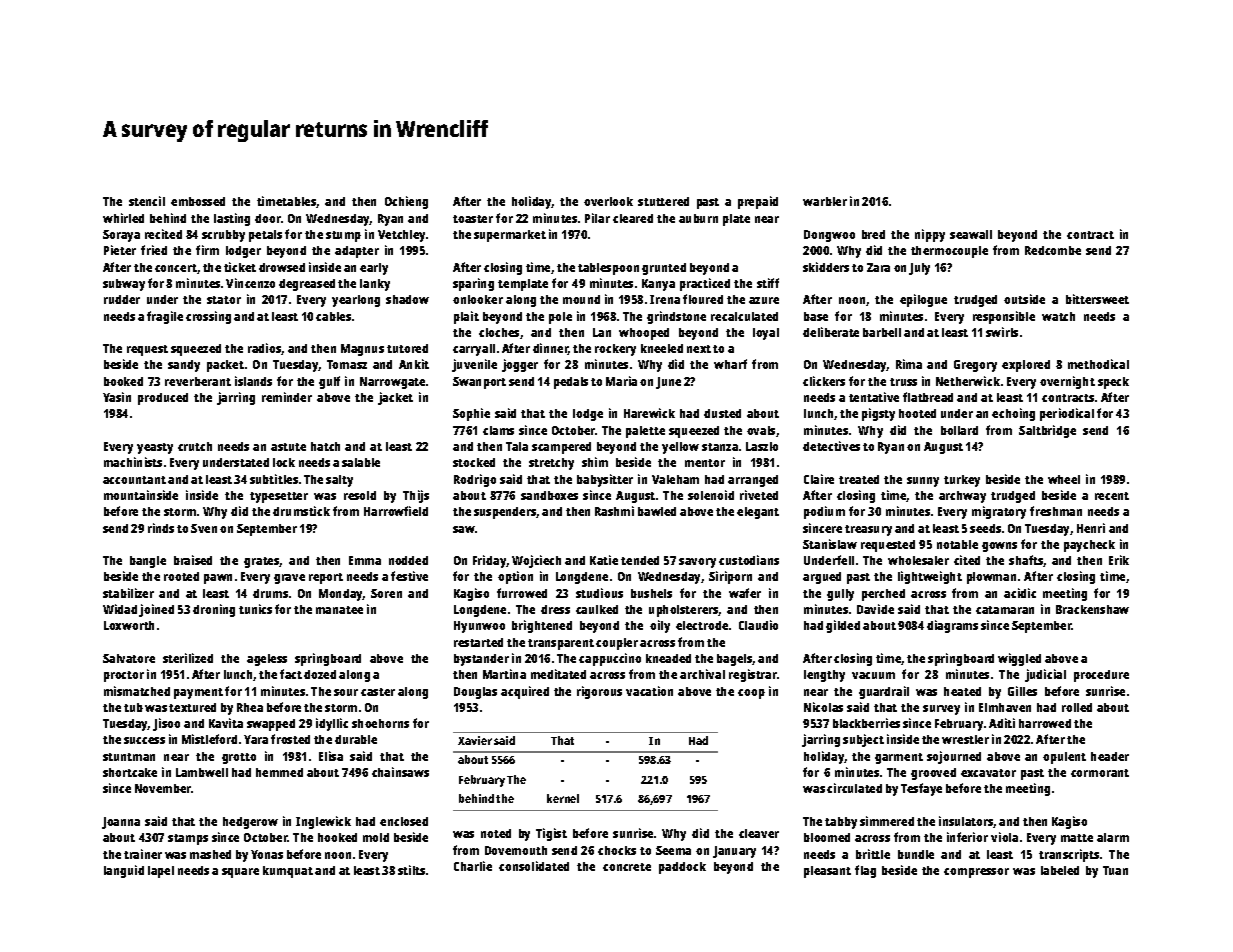 This screenshot has width=1233, height=952. Describe the element at coordinates (288, 447) in the screenshot. I see `astute` at that location.
